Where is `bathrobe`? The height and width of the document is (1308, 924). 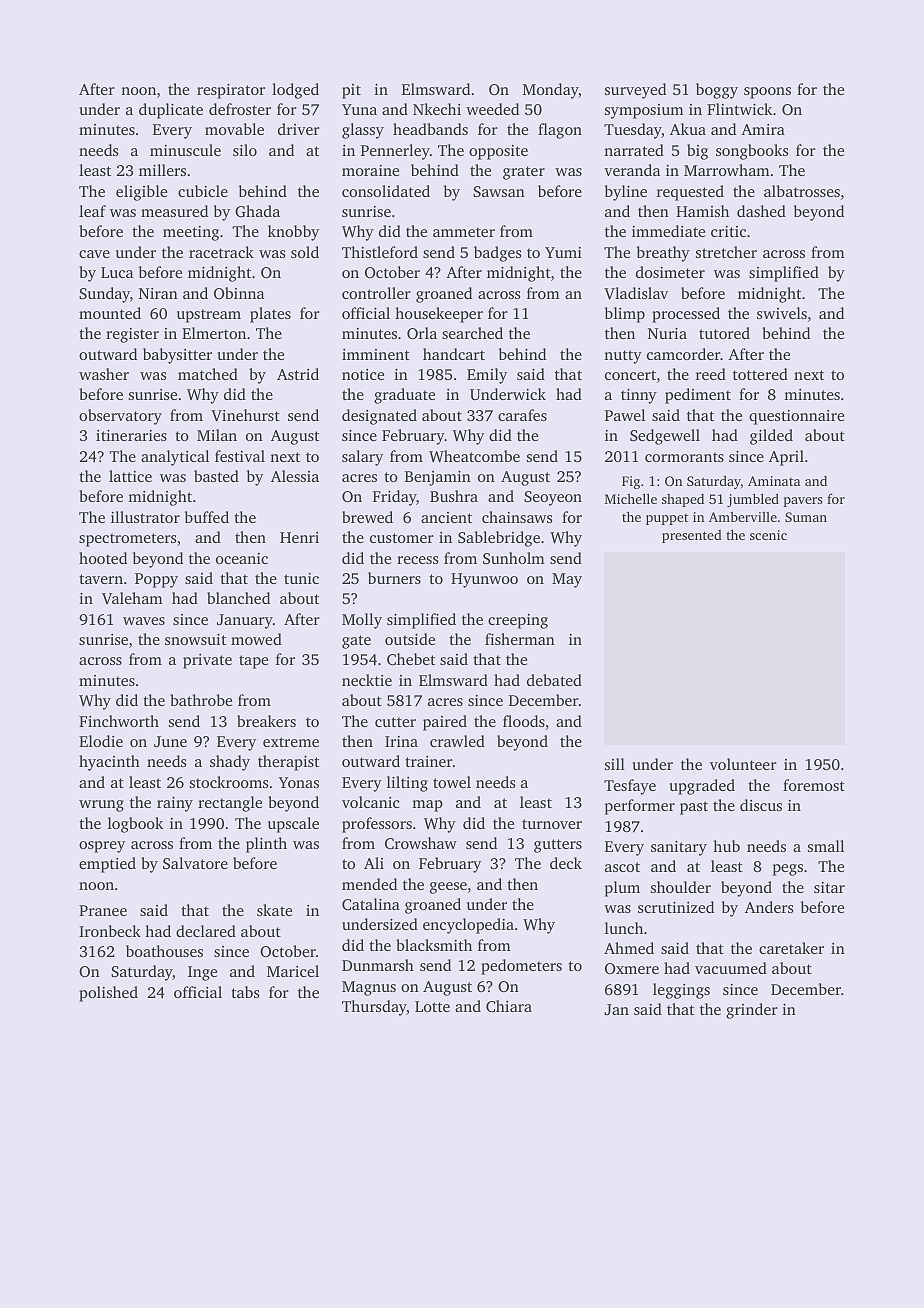
bathrobe is located at coordinates (201, 700).
